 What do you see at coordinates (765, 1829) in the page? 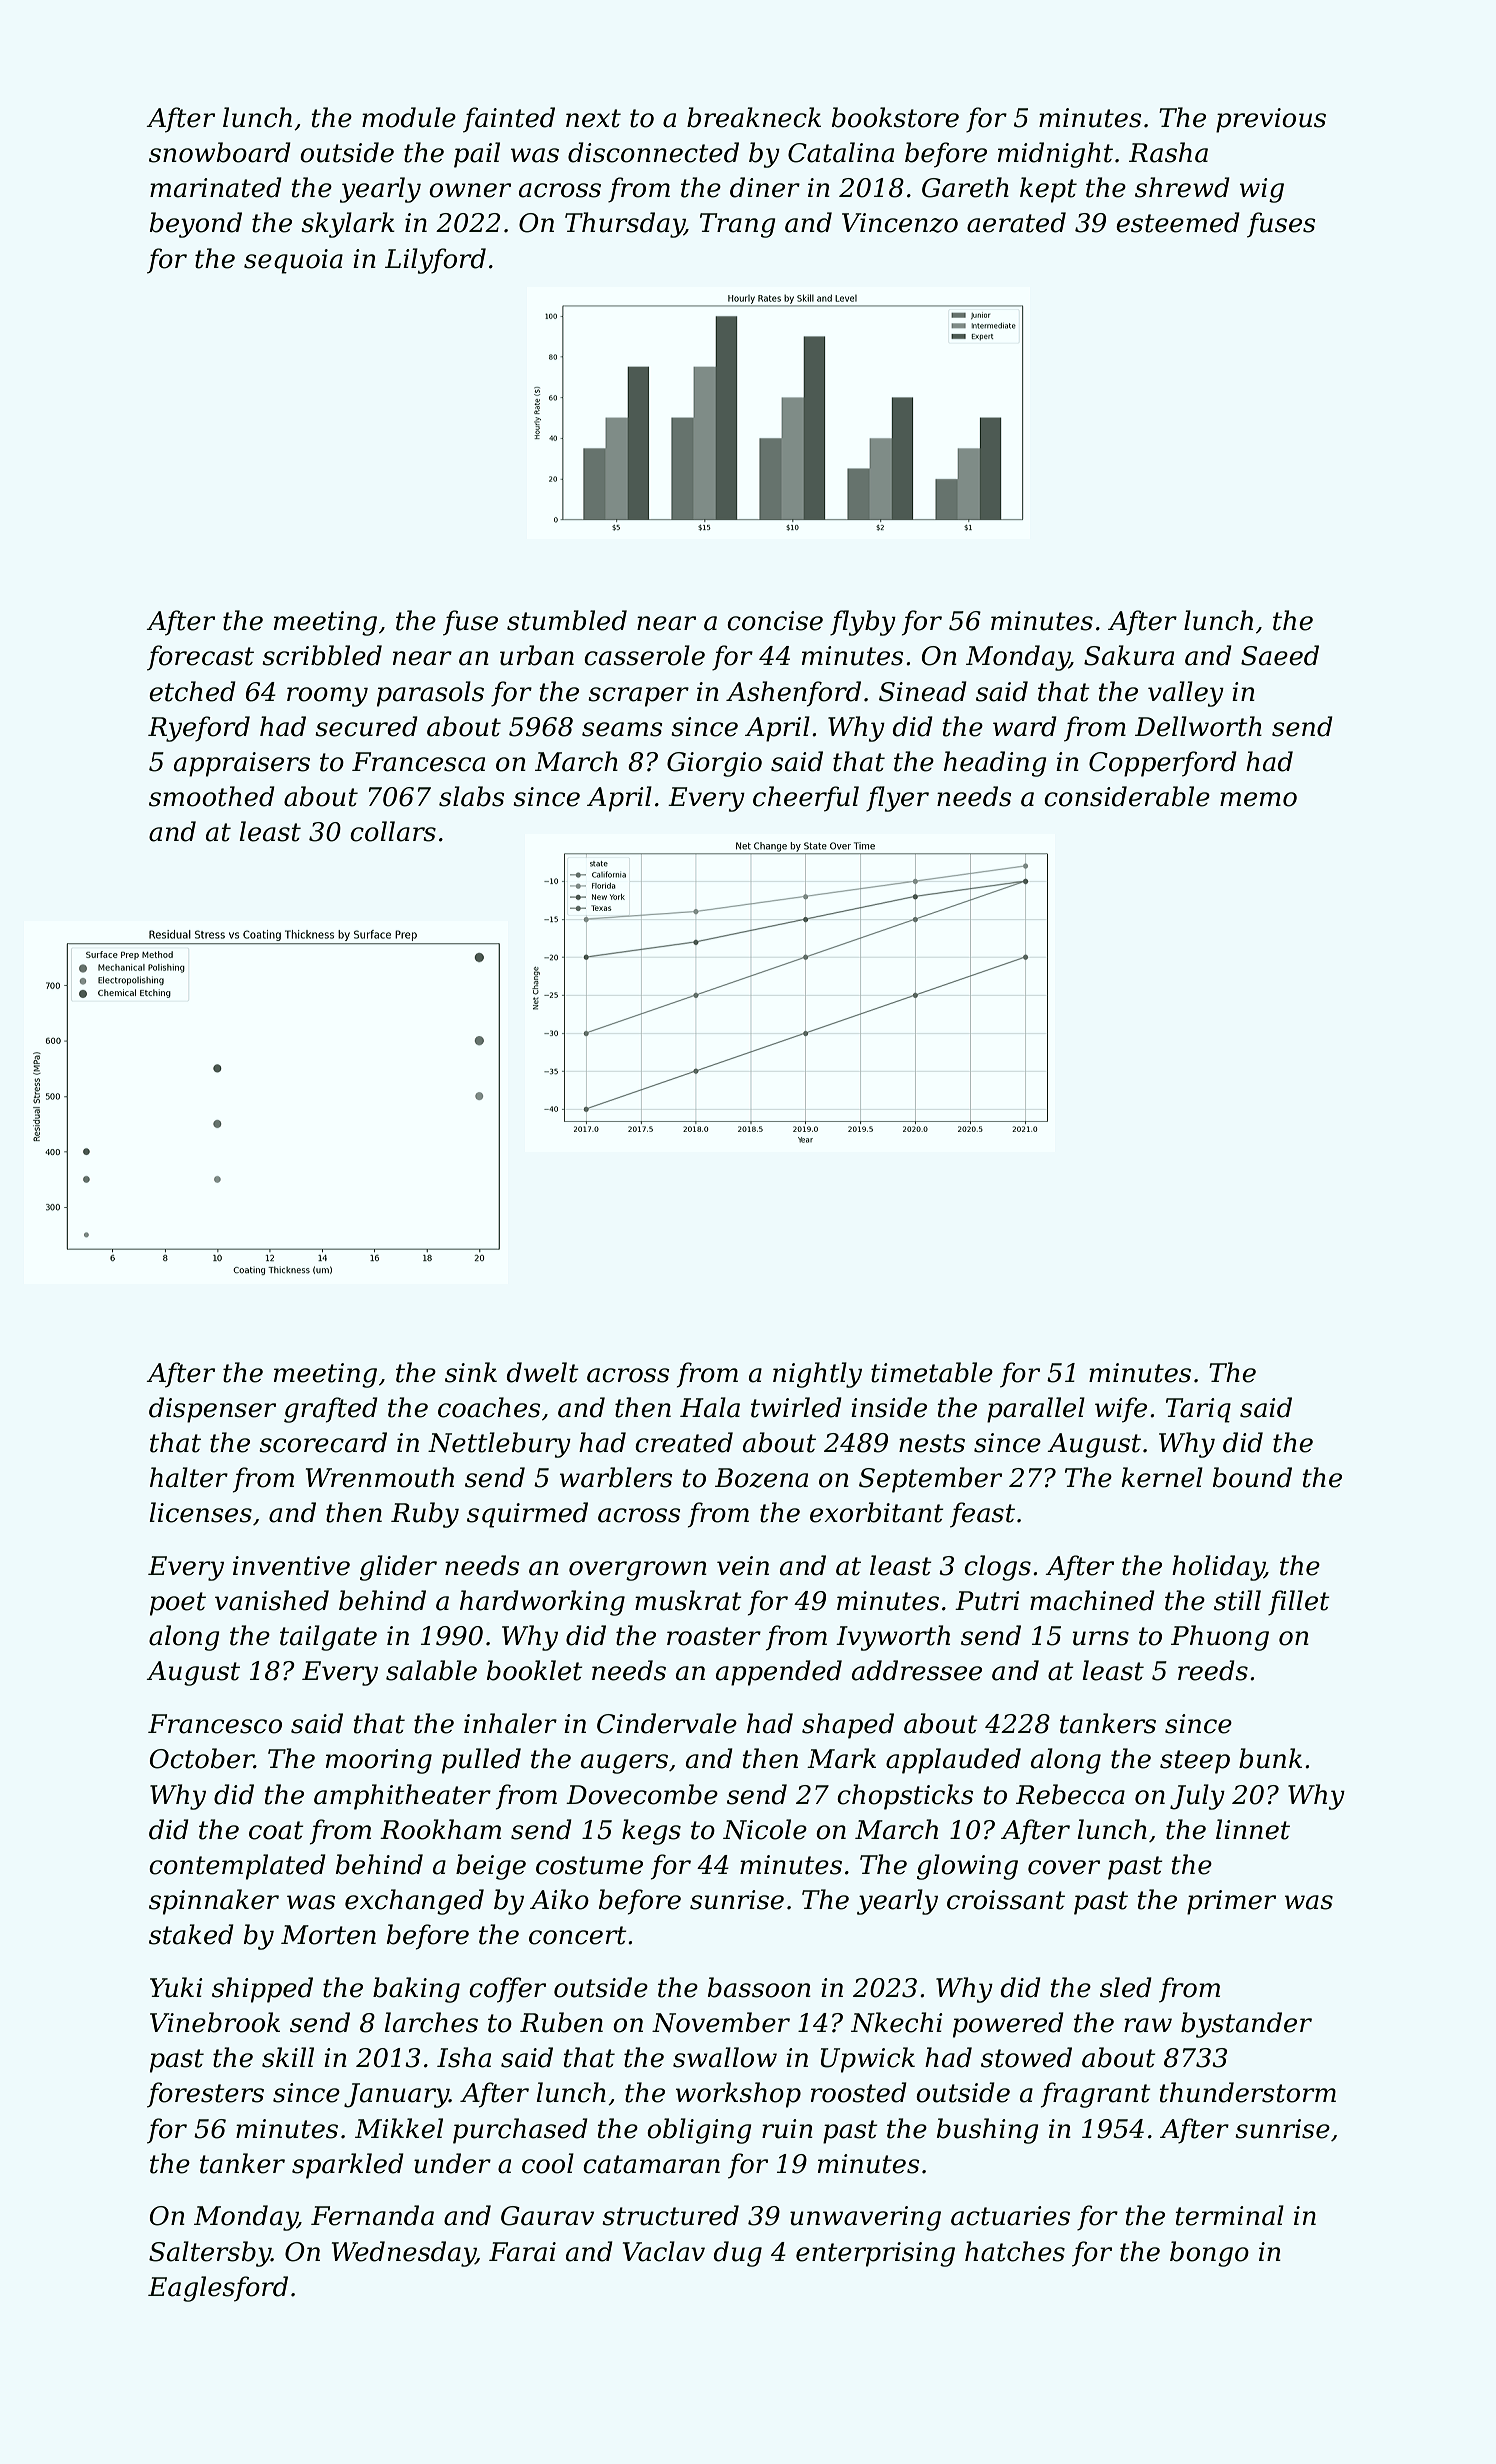
I see `Nicole` at bounding box center [765, 1829].
